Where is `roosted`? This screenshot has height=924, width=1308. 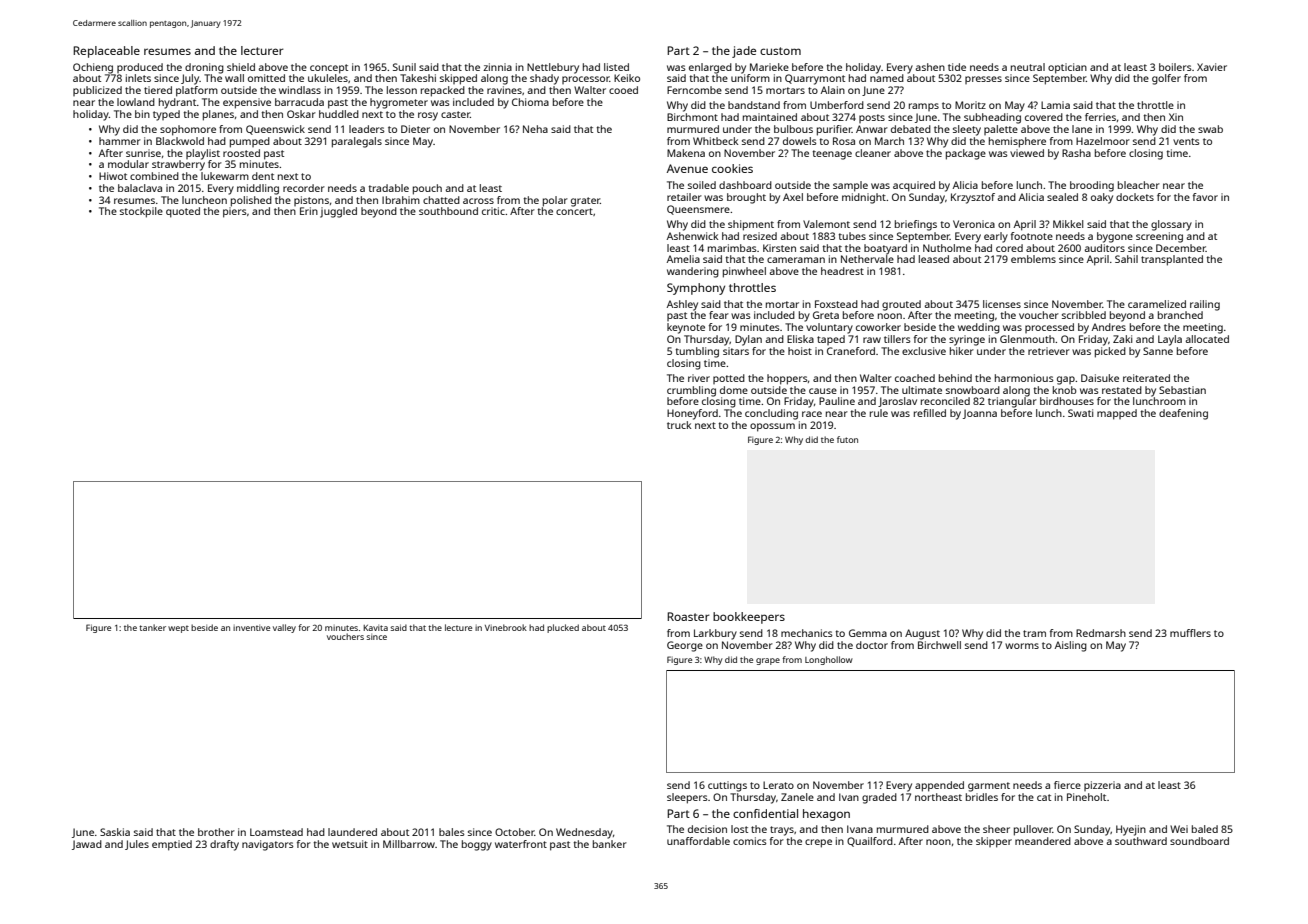 roosted is located at coordinates (241, 153).
